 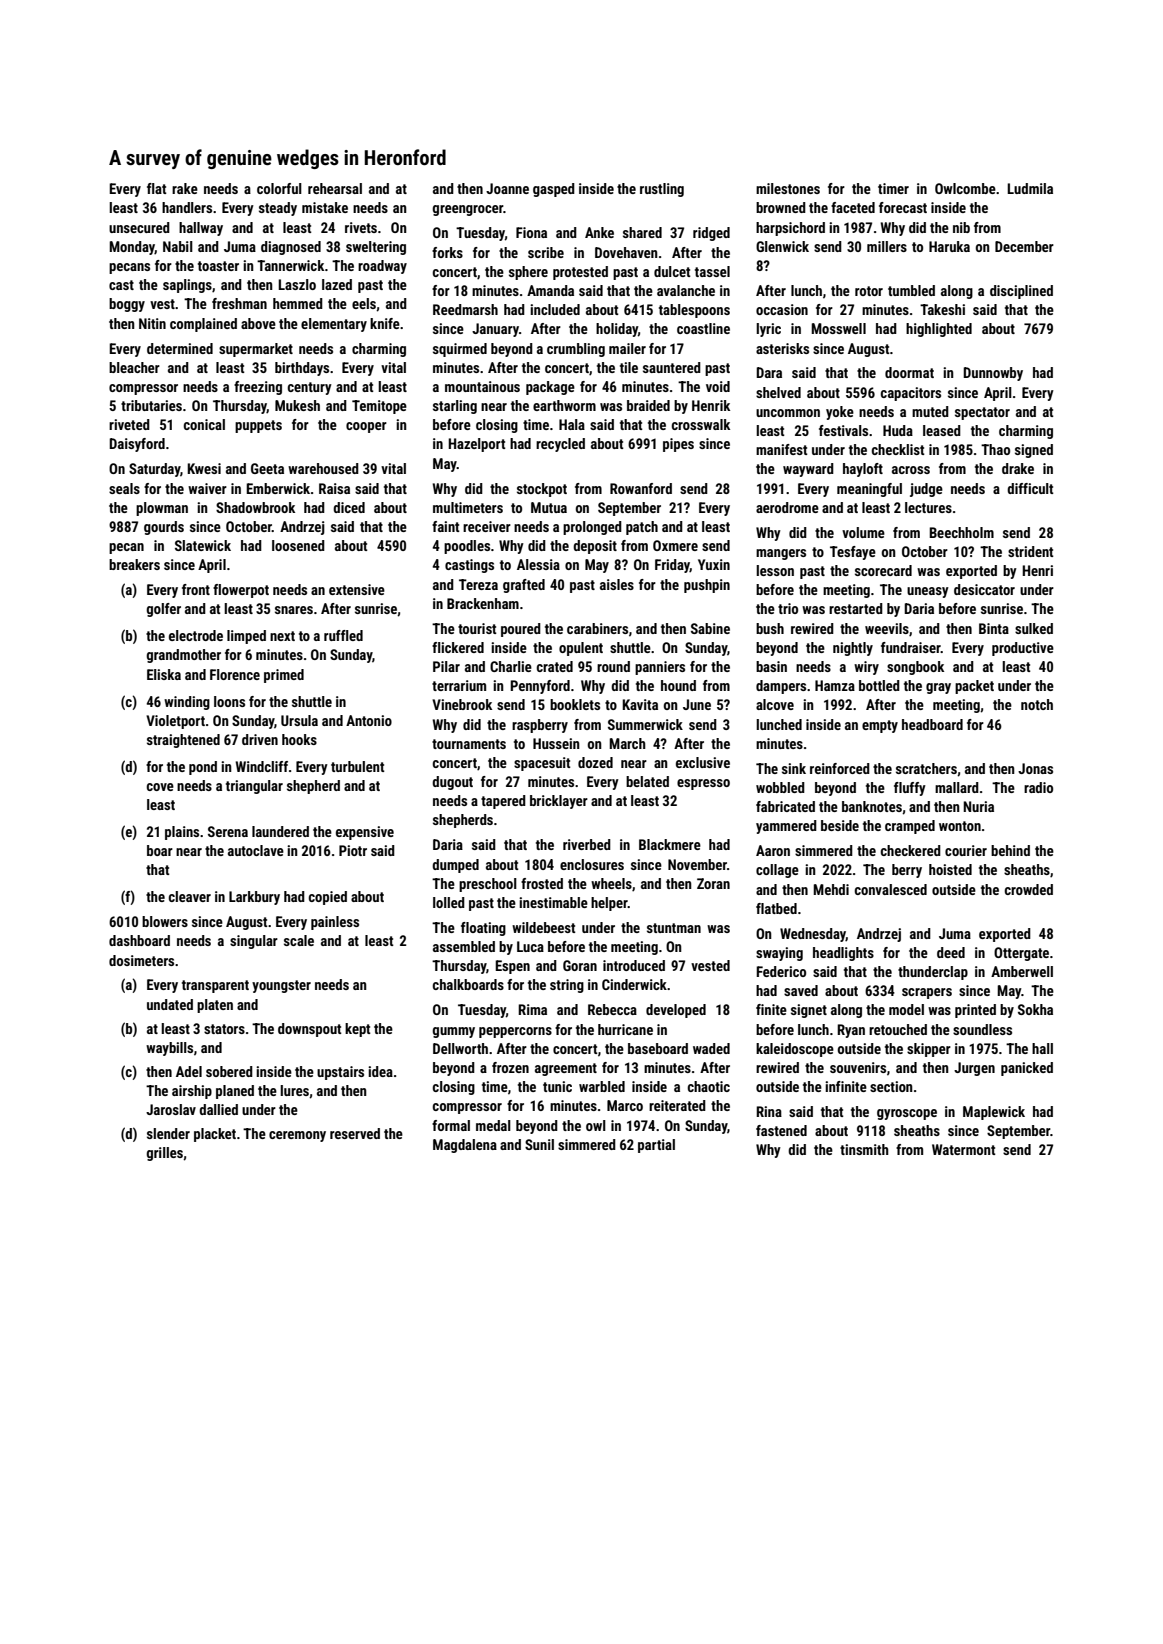 What do you see at coordinates (559, 802) in the screenshot?
I see `bricklayer` at bounding box center [559, 802].
